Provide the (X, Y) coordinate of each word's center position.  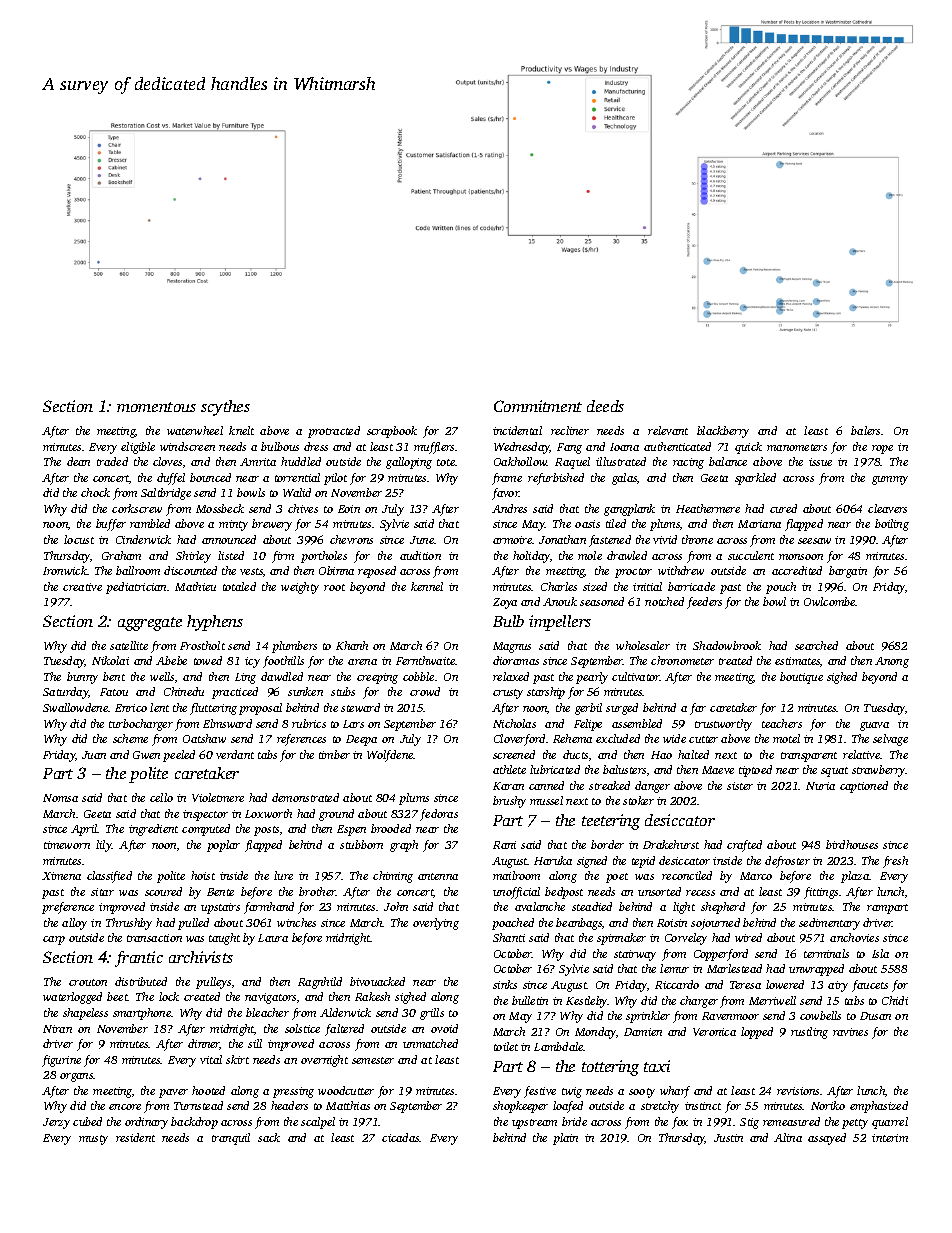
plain (565, 1139)
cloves (167, 461)
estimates (797, 661)
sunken (305, 691)
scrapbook (392, 432)
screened (514, 754)
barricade (691, 586)
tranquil (231, 1139)
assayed (827, 1139)
